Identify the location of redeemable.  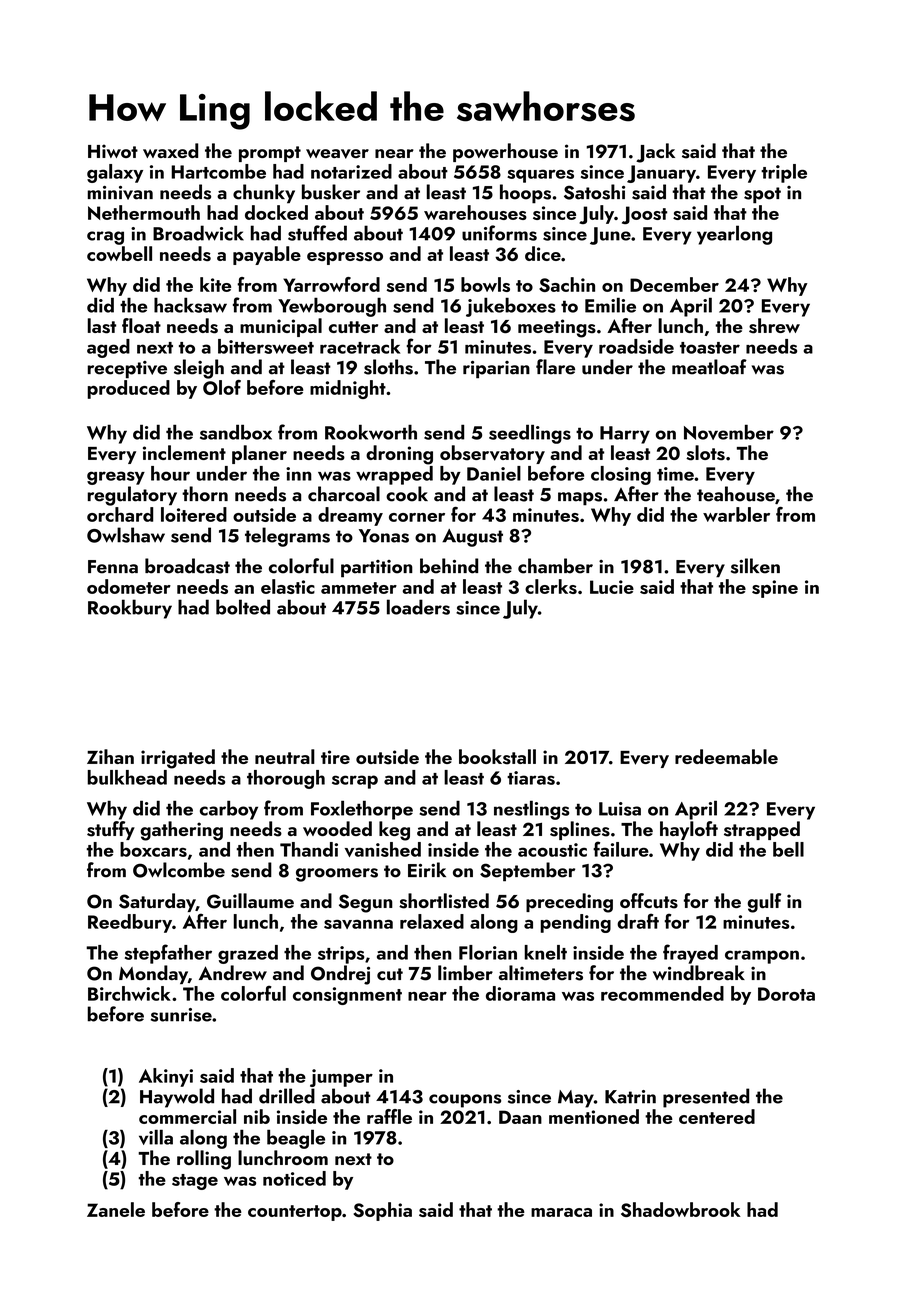
(726, 756).
